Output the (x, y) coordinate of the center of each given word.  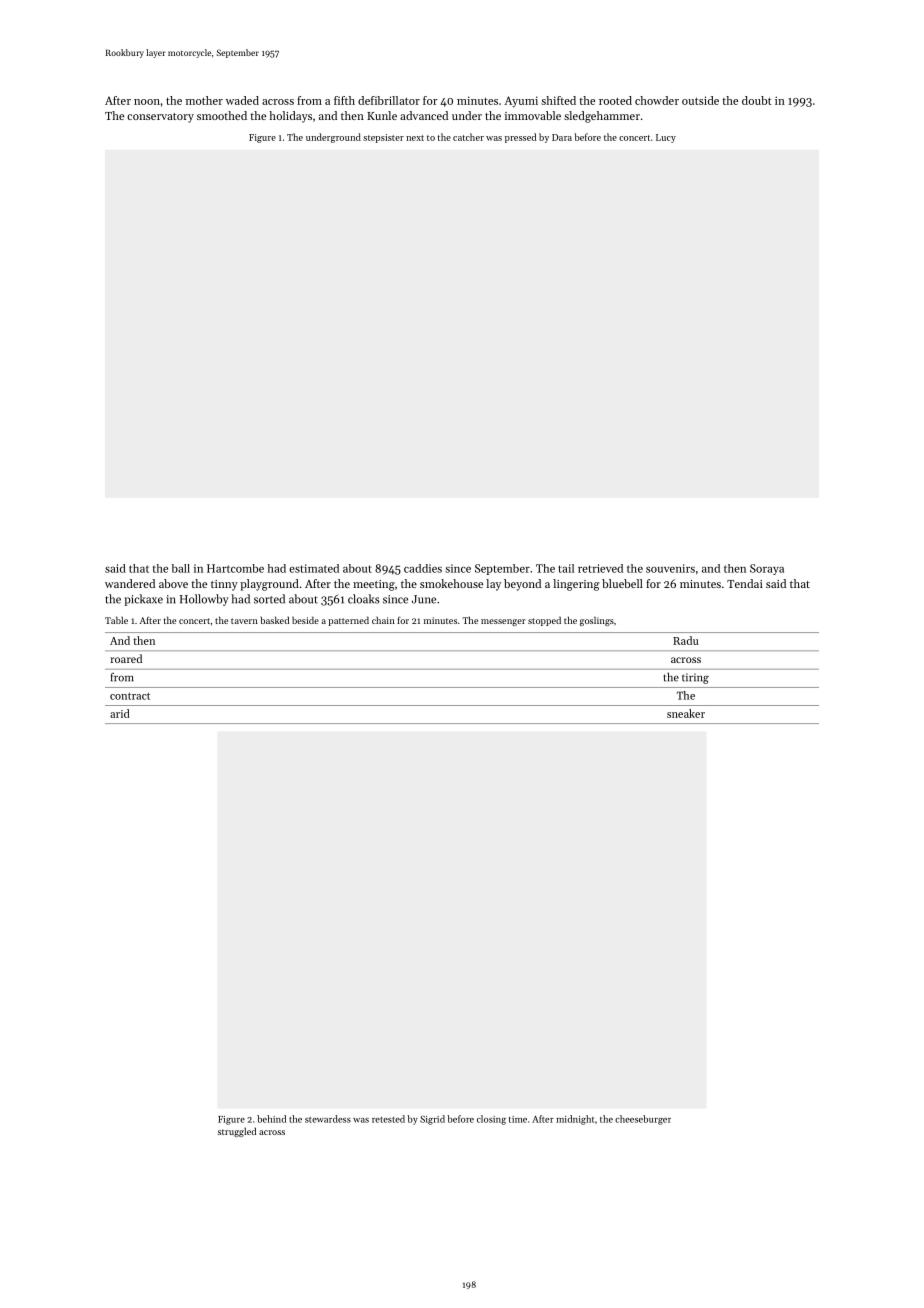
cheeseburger (643, 1120)
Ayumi (521, 102)
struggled (237, 1132)
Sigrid (432, 1120)
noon (147, 102)
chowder (657, 100)
